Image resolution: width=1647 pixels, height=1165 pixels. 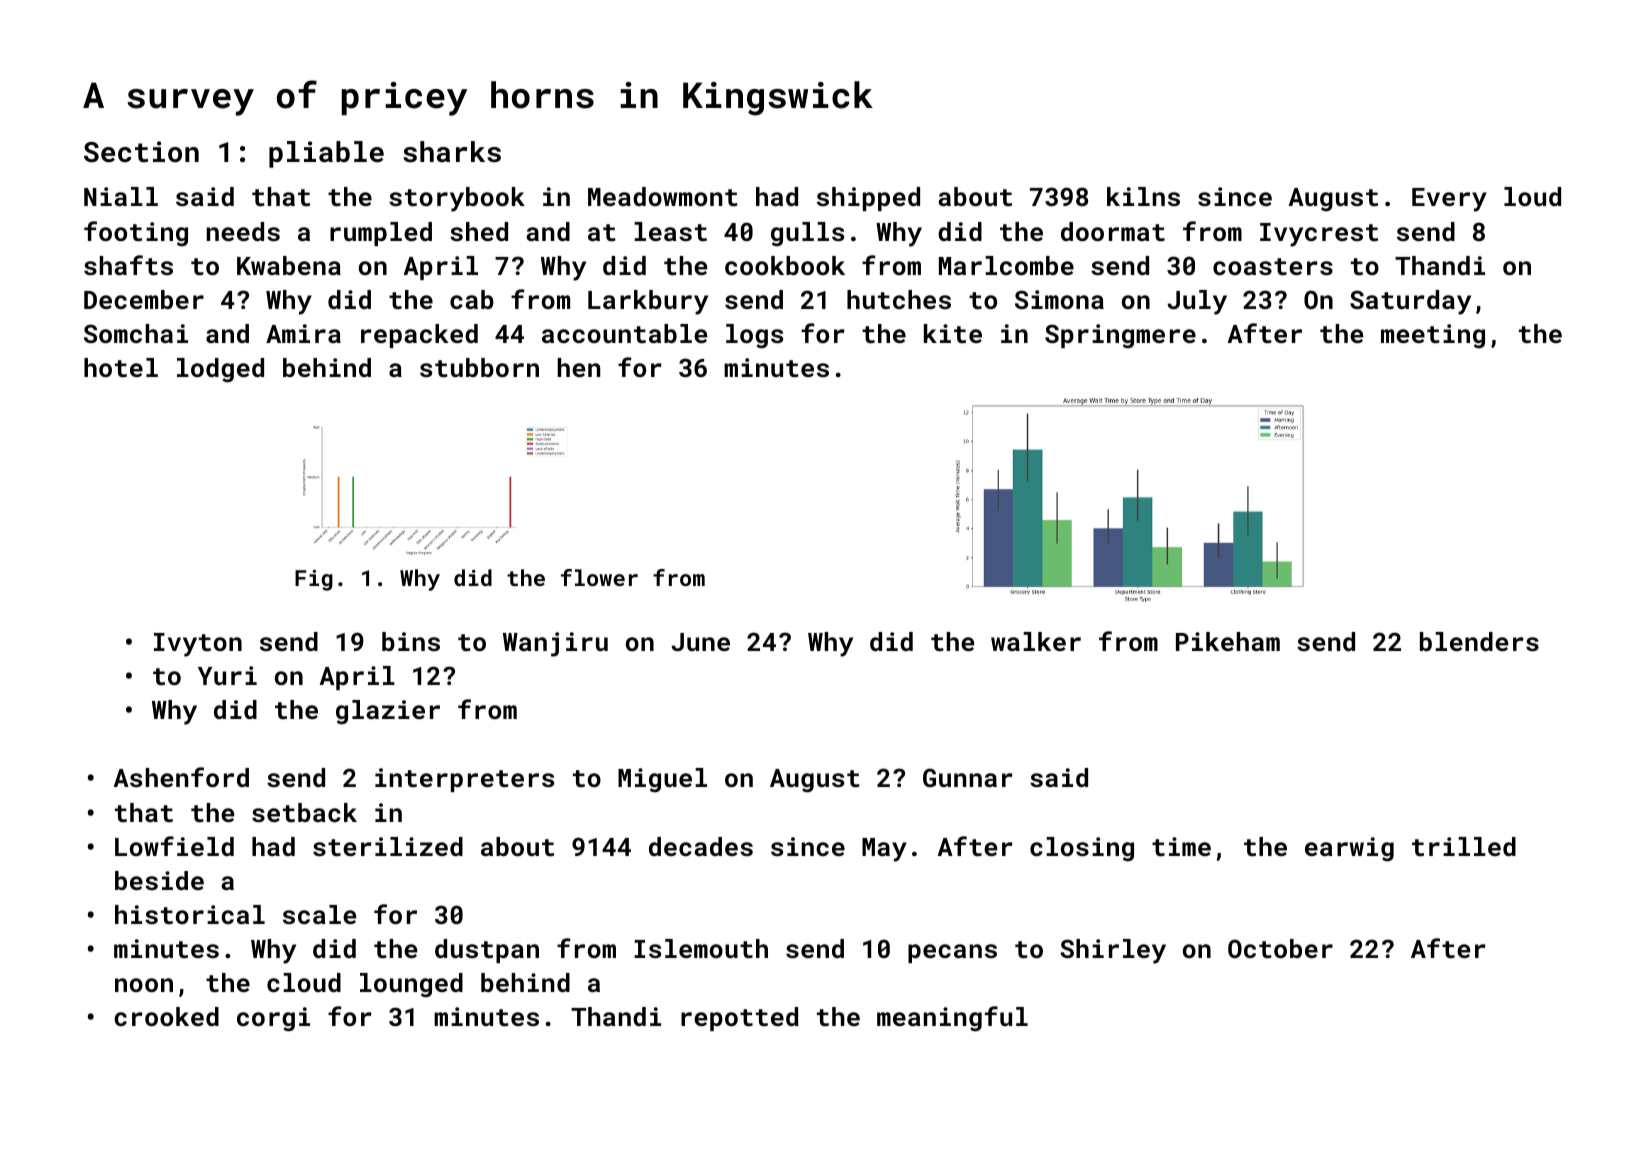 I want to click on crooked, so click(x=166, y=1016).
